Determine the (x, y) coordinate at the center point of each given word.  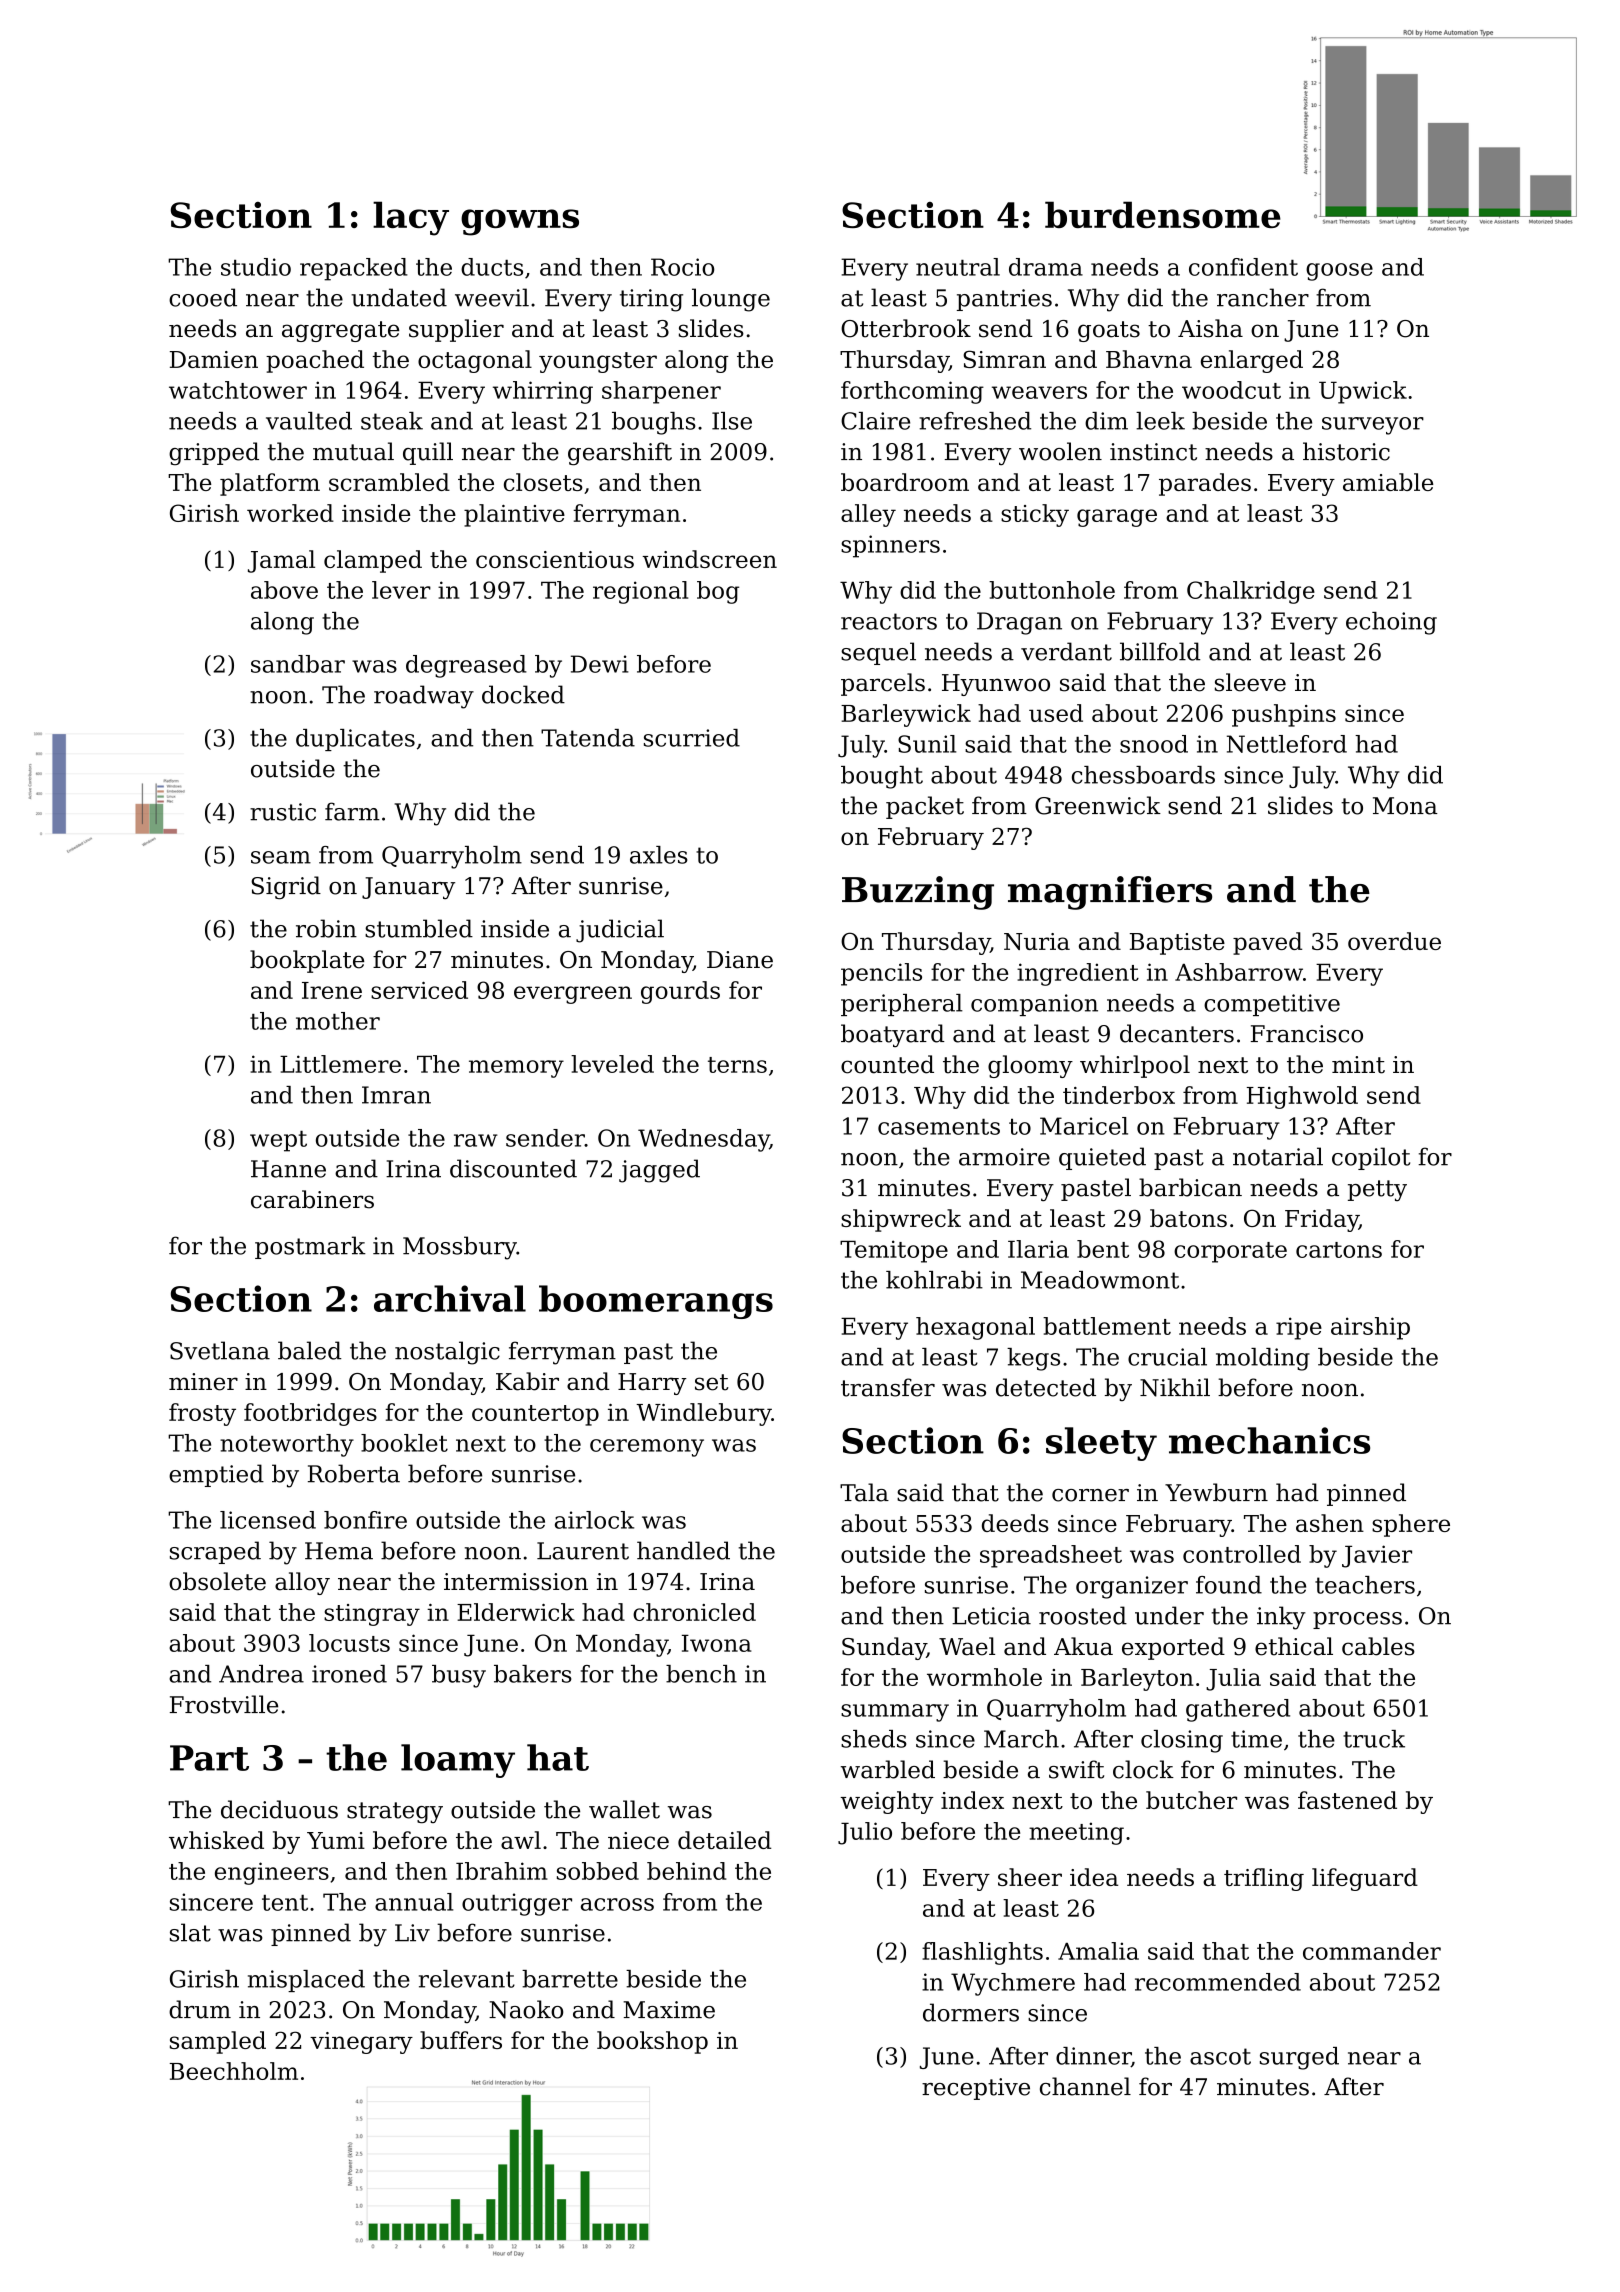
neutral (958, 267)
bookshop (652, 2042)
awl (521, 1840)
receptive (976, 2089)
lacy (411, 218)
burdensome (1163, 214)
